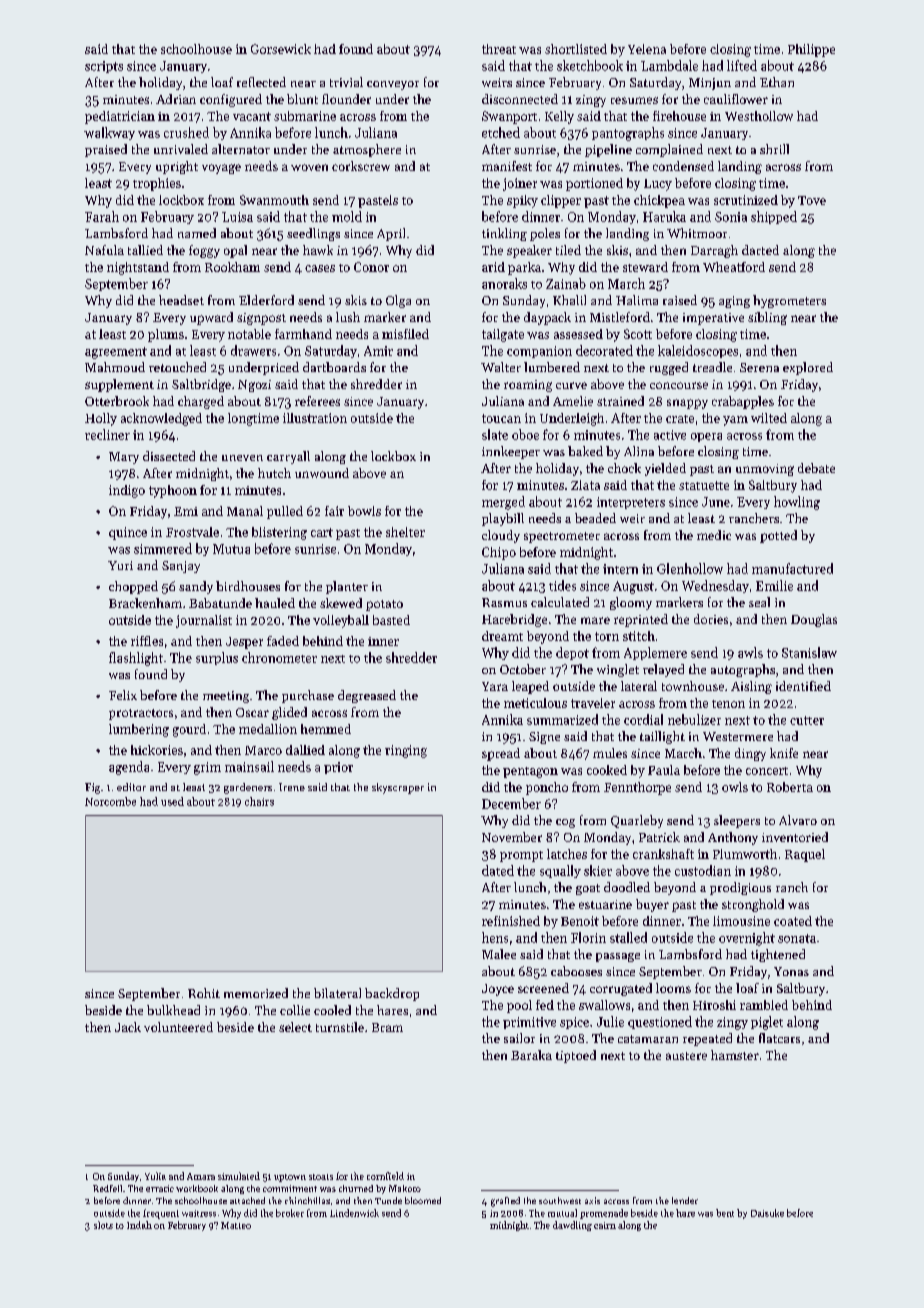 Image resolution: width=924 pixels, height=1308 pixels. What do you see at coordinates (123, 695) in the screenshot?
I see `Felix` at bounding box center [123, 695].
